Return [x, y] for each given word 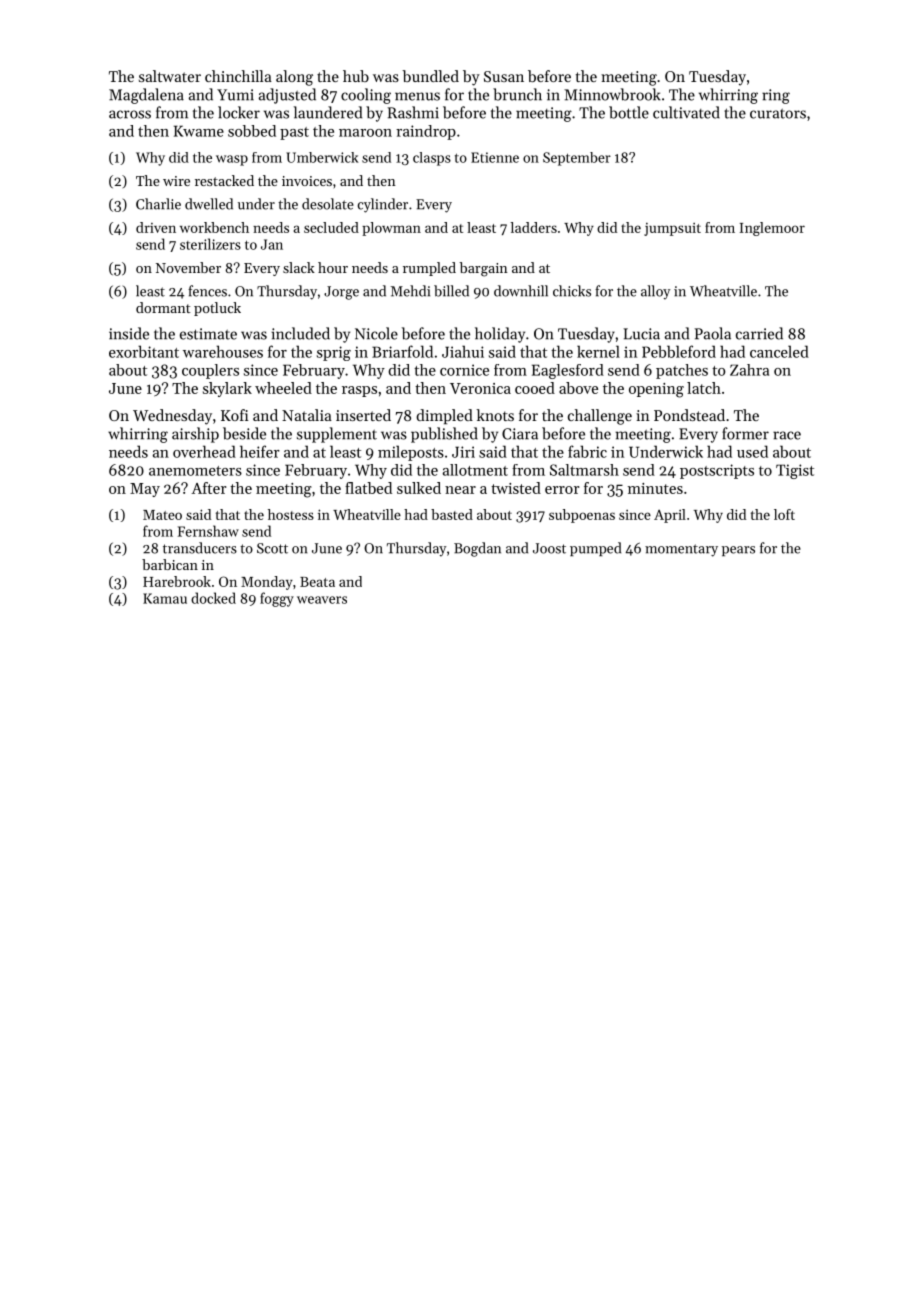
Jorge [341, 293]
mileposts [411, 453]
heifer [260, 451]
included [300, 333]
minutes [655, 488]
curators [778, 114]
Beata [317, 582]
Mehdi [410, 291]
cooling [366, 96]
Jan [272, 244]
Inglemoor [772, 229]
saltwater [170, 76]
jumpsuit [672, 229]
